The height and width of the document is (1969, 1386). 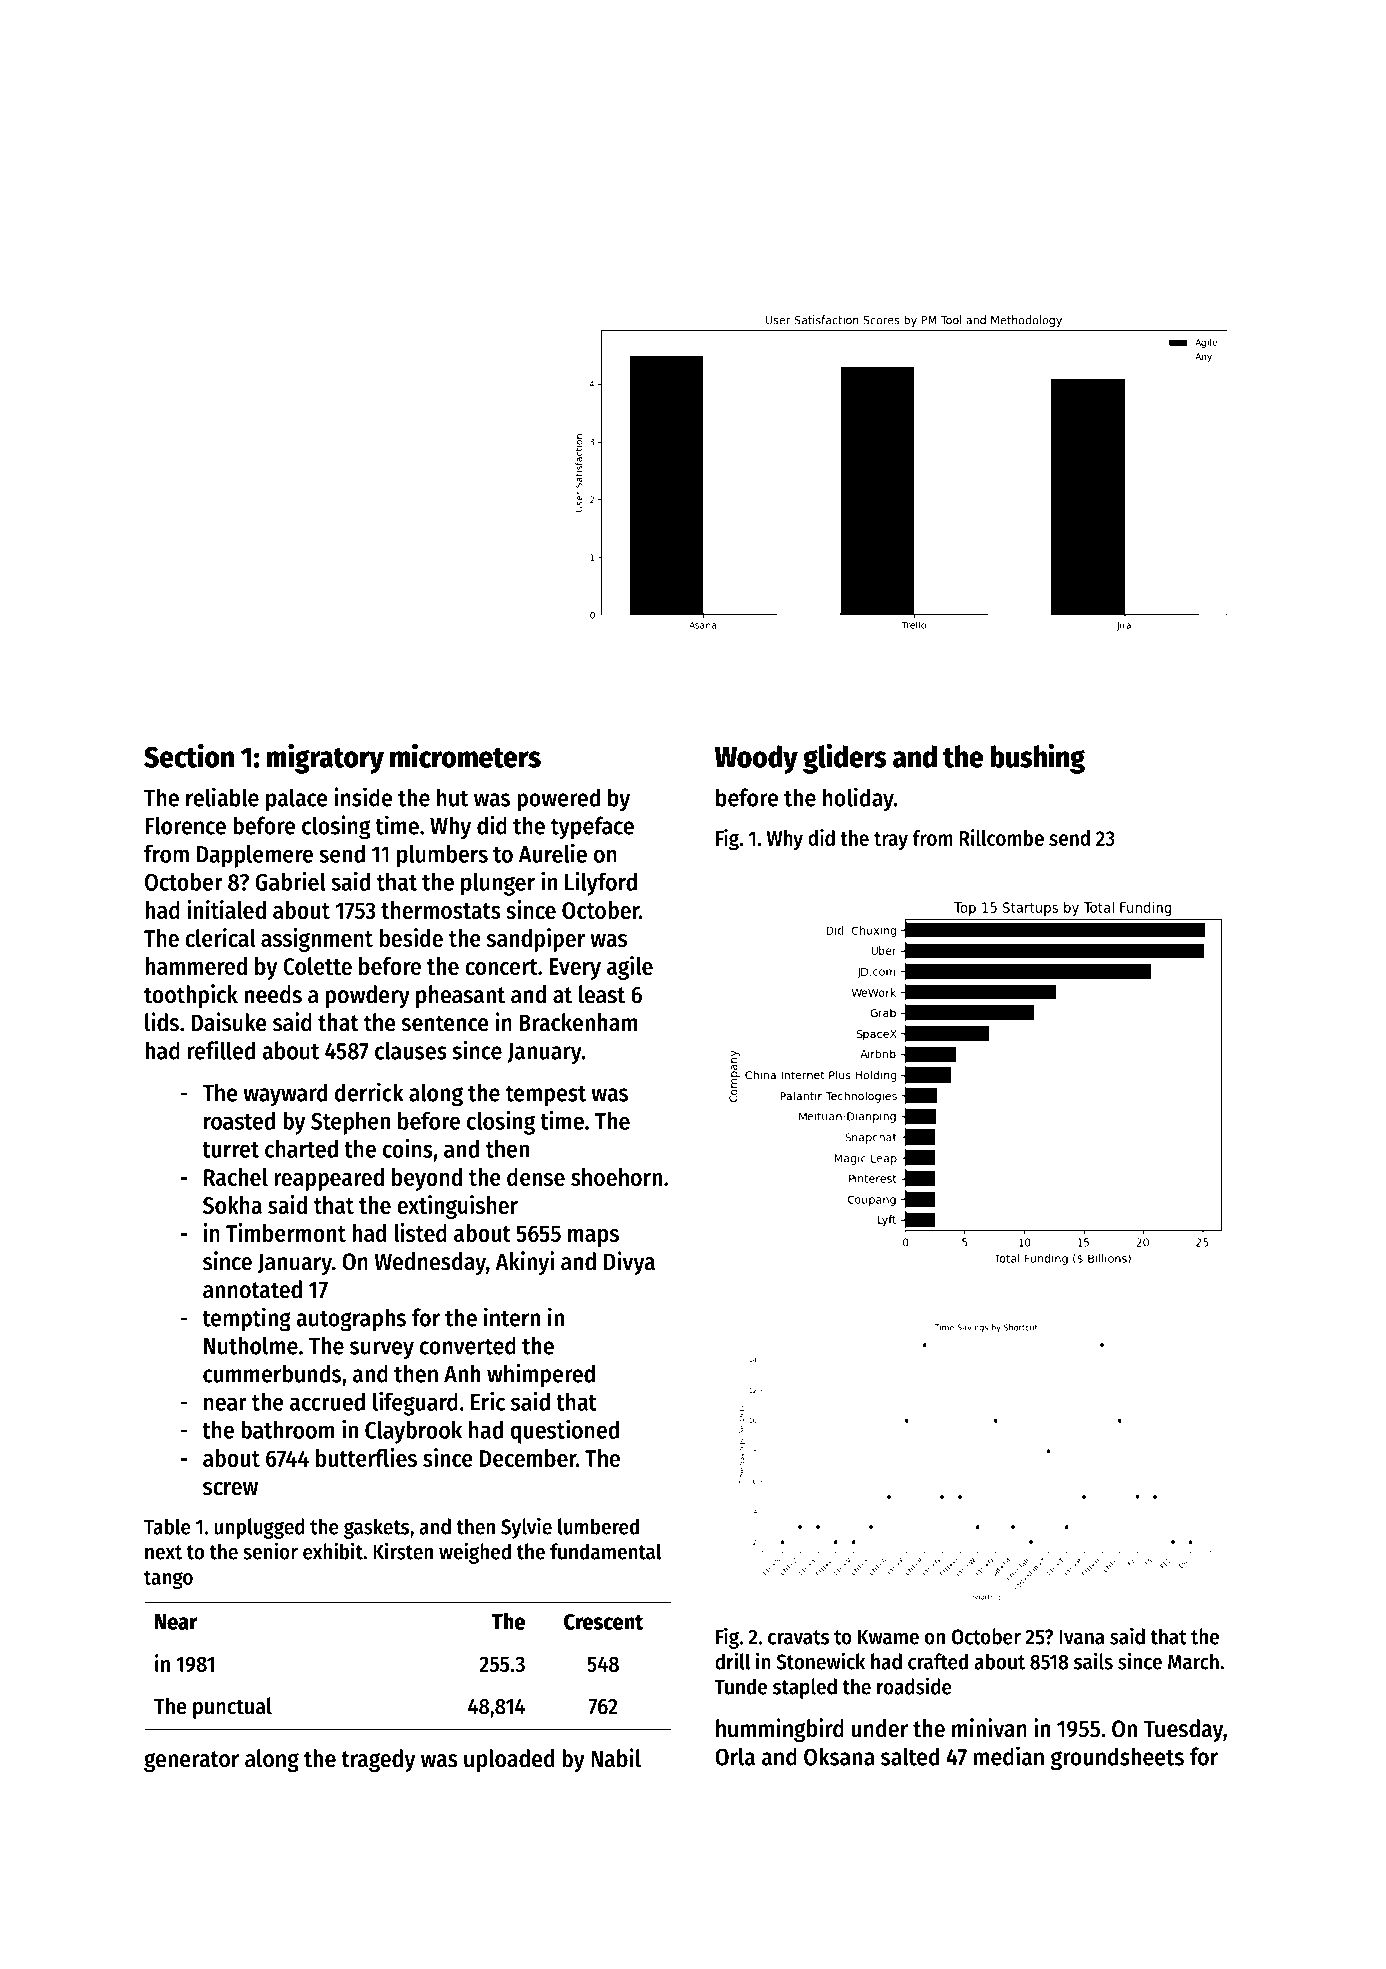 I want to click on Nabil, so click(x=616, y=1758).
